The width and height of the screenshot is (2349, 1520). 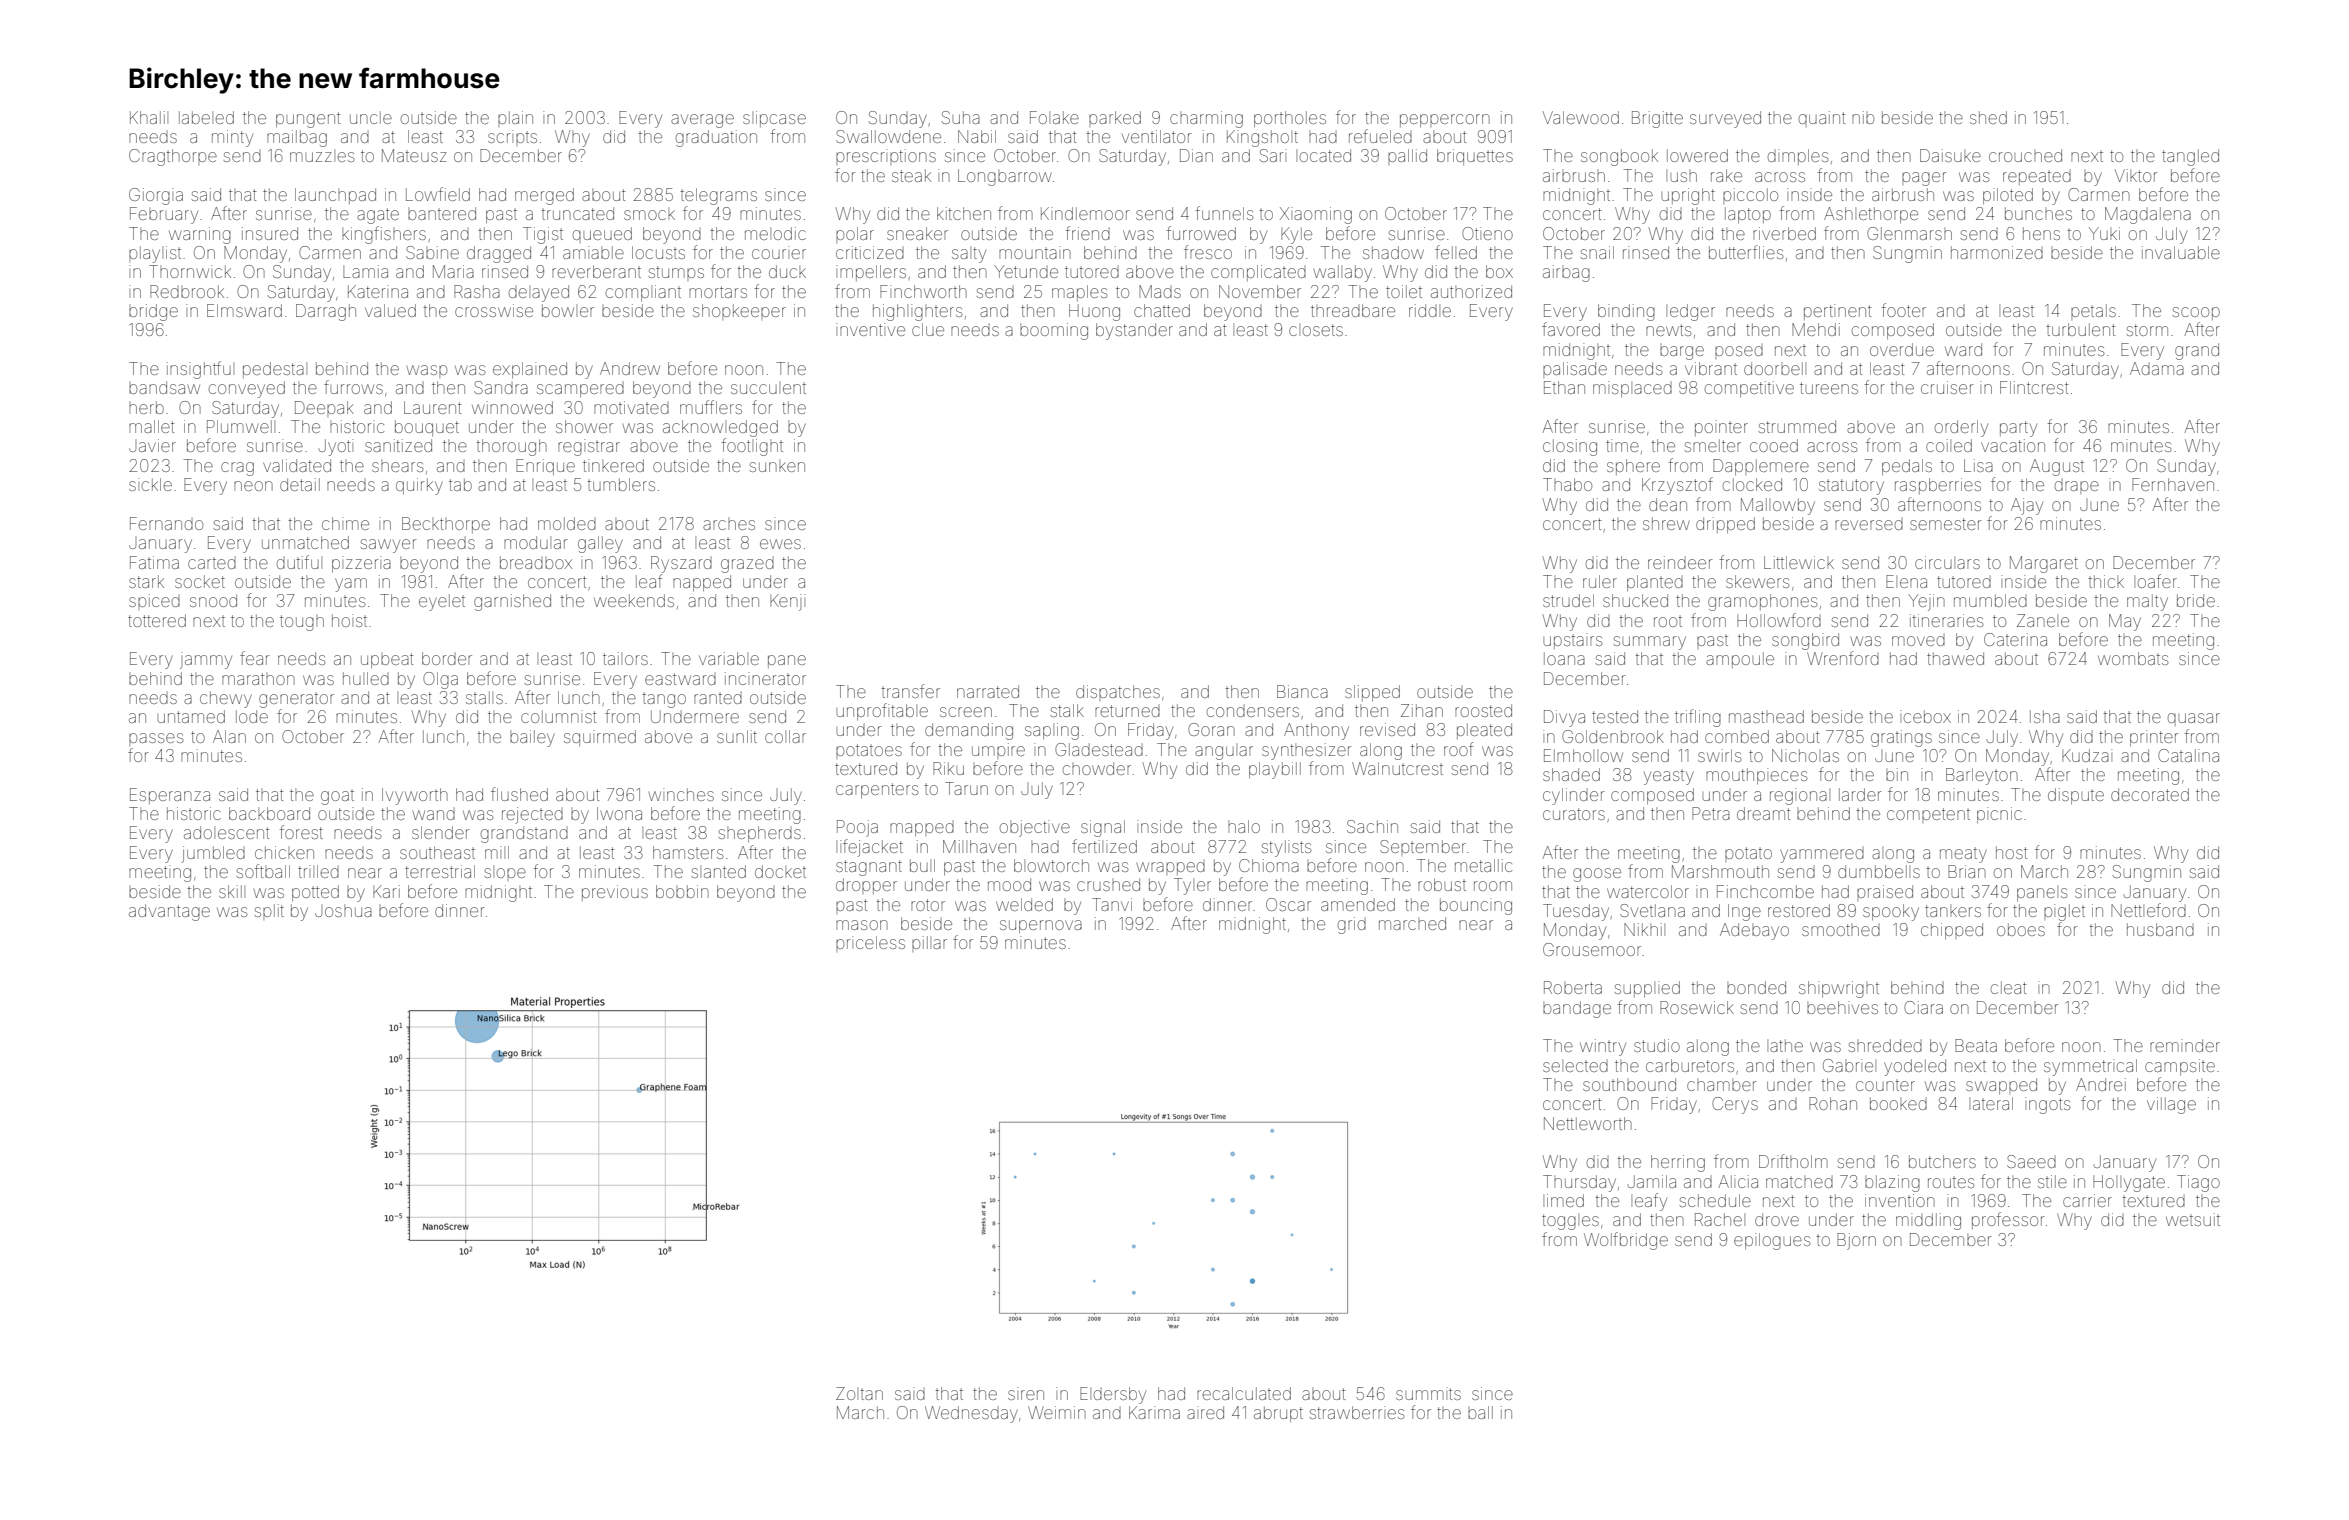 What do you see at coordinates (859, 1393) in the screenshot?
I see `Zoltan` at bounding box center [859, 1393].
